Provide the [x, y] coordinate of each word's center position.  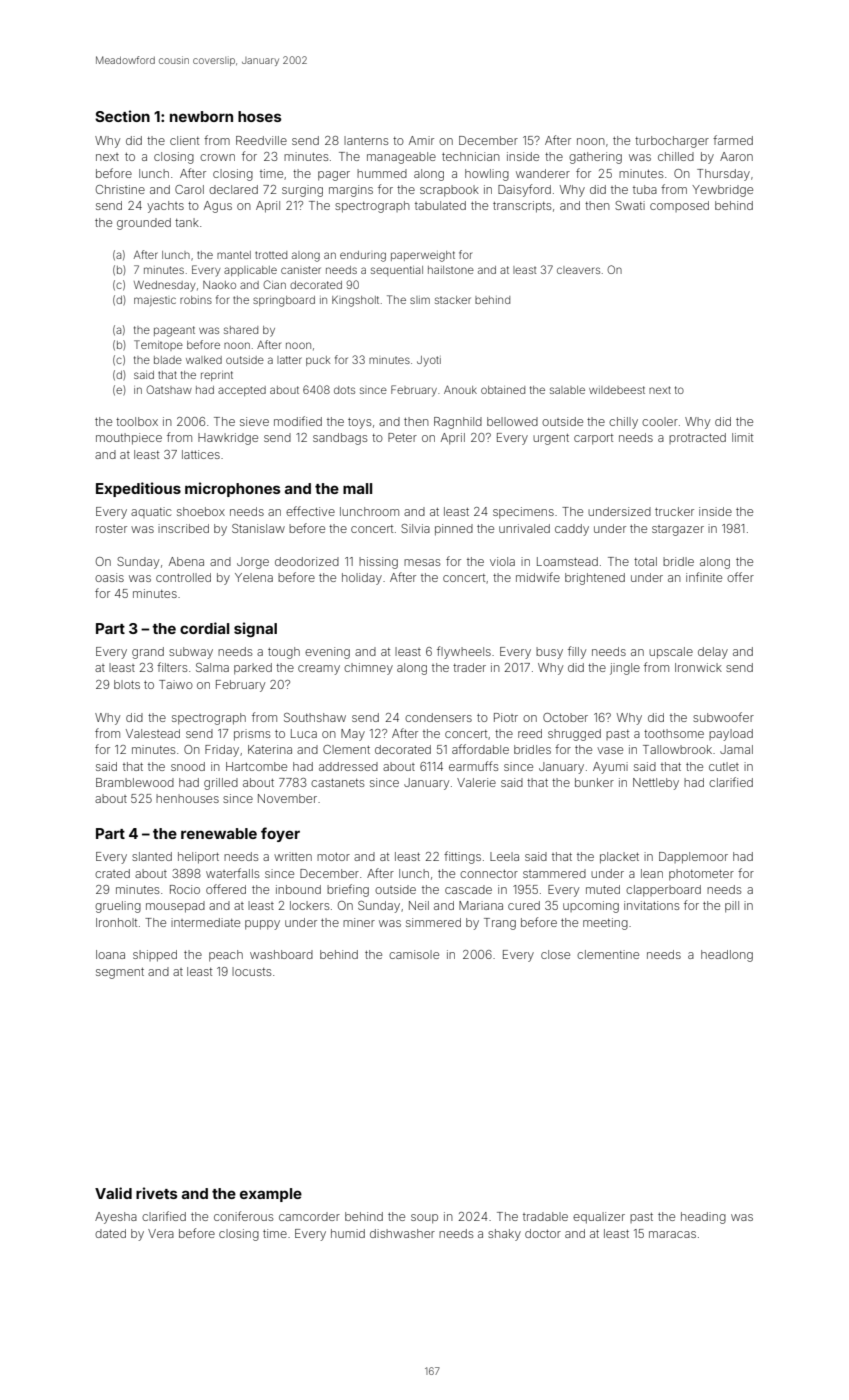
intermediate [205, 922]
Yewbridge [722, 191]
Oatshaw [169, 389]
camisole [414, 954]
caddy [572, 530]
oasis [109, 577]
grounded [144, 224]
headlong [727, 956]
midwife [538, 577]
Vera [161, 1233]
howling [487, 175]
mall [357, 488]
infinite [704, 577]
